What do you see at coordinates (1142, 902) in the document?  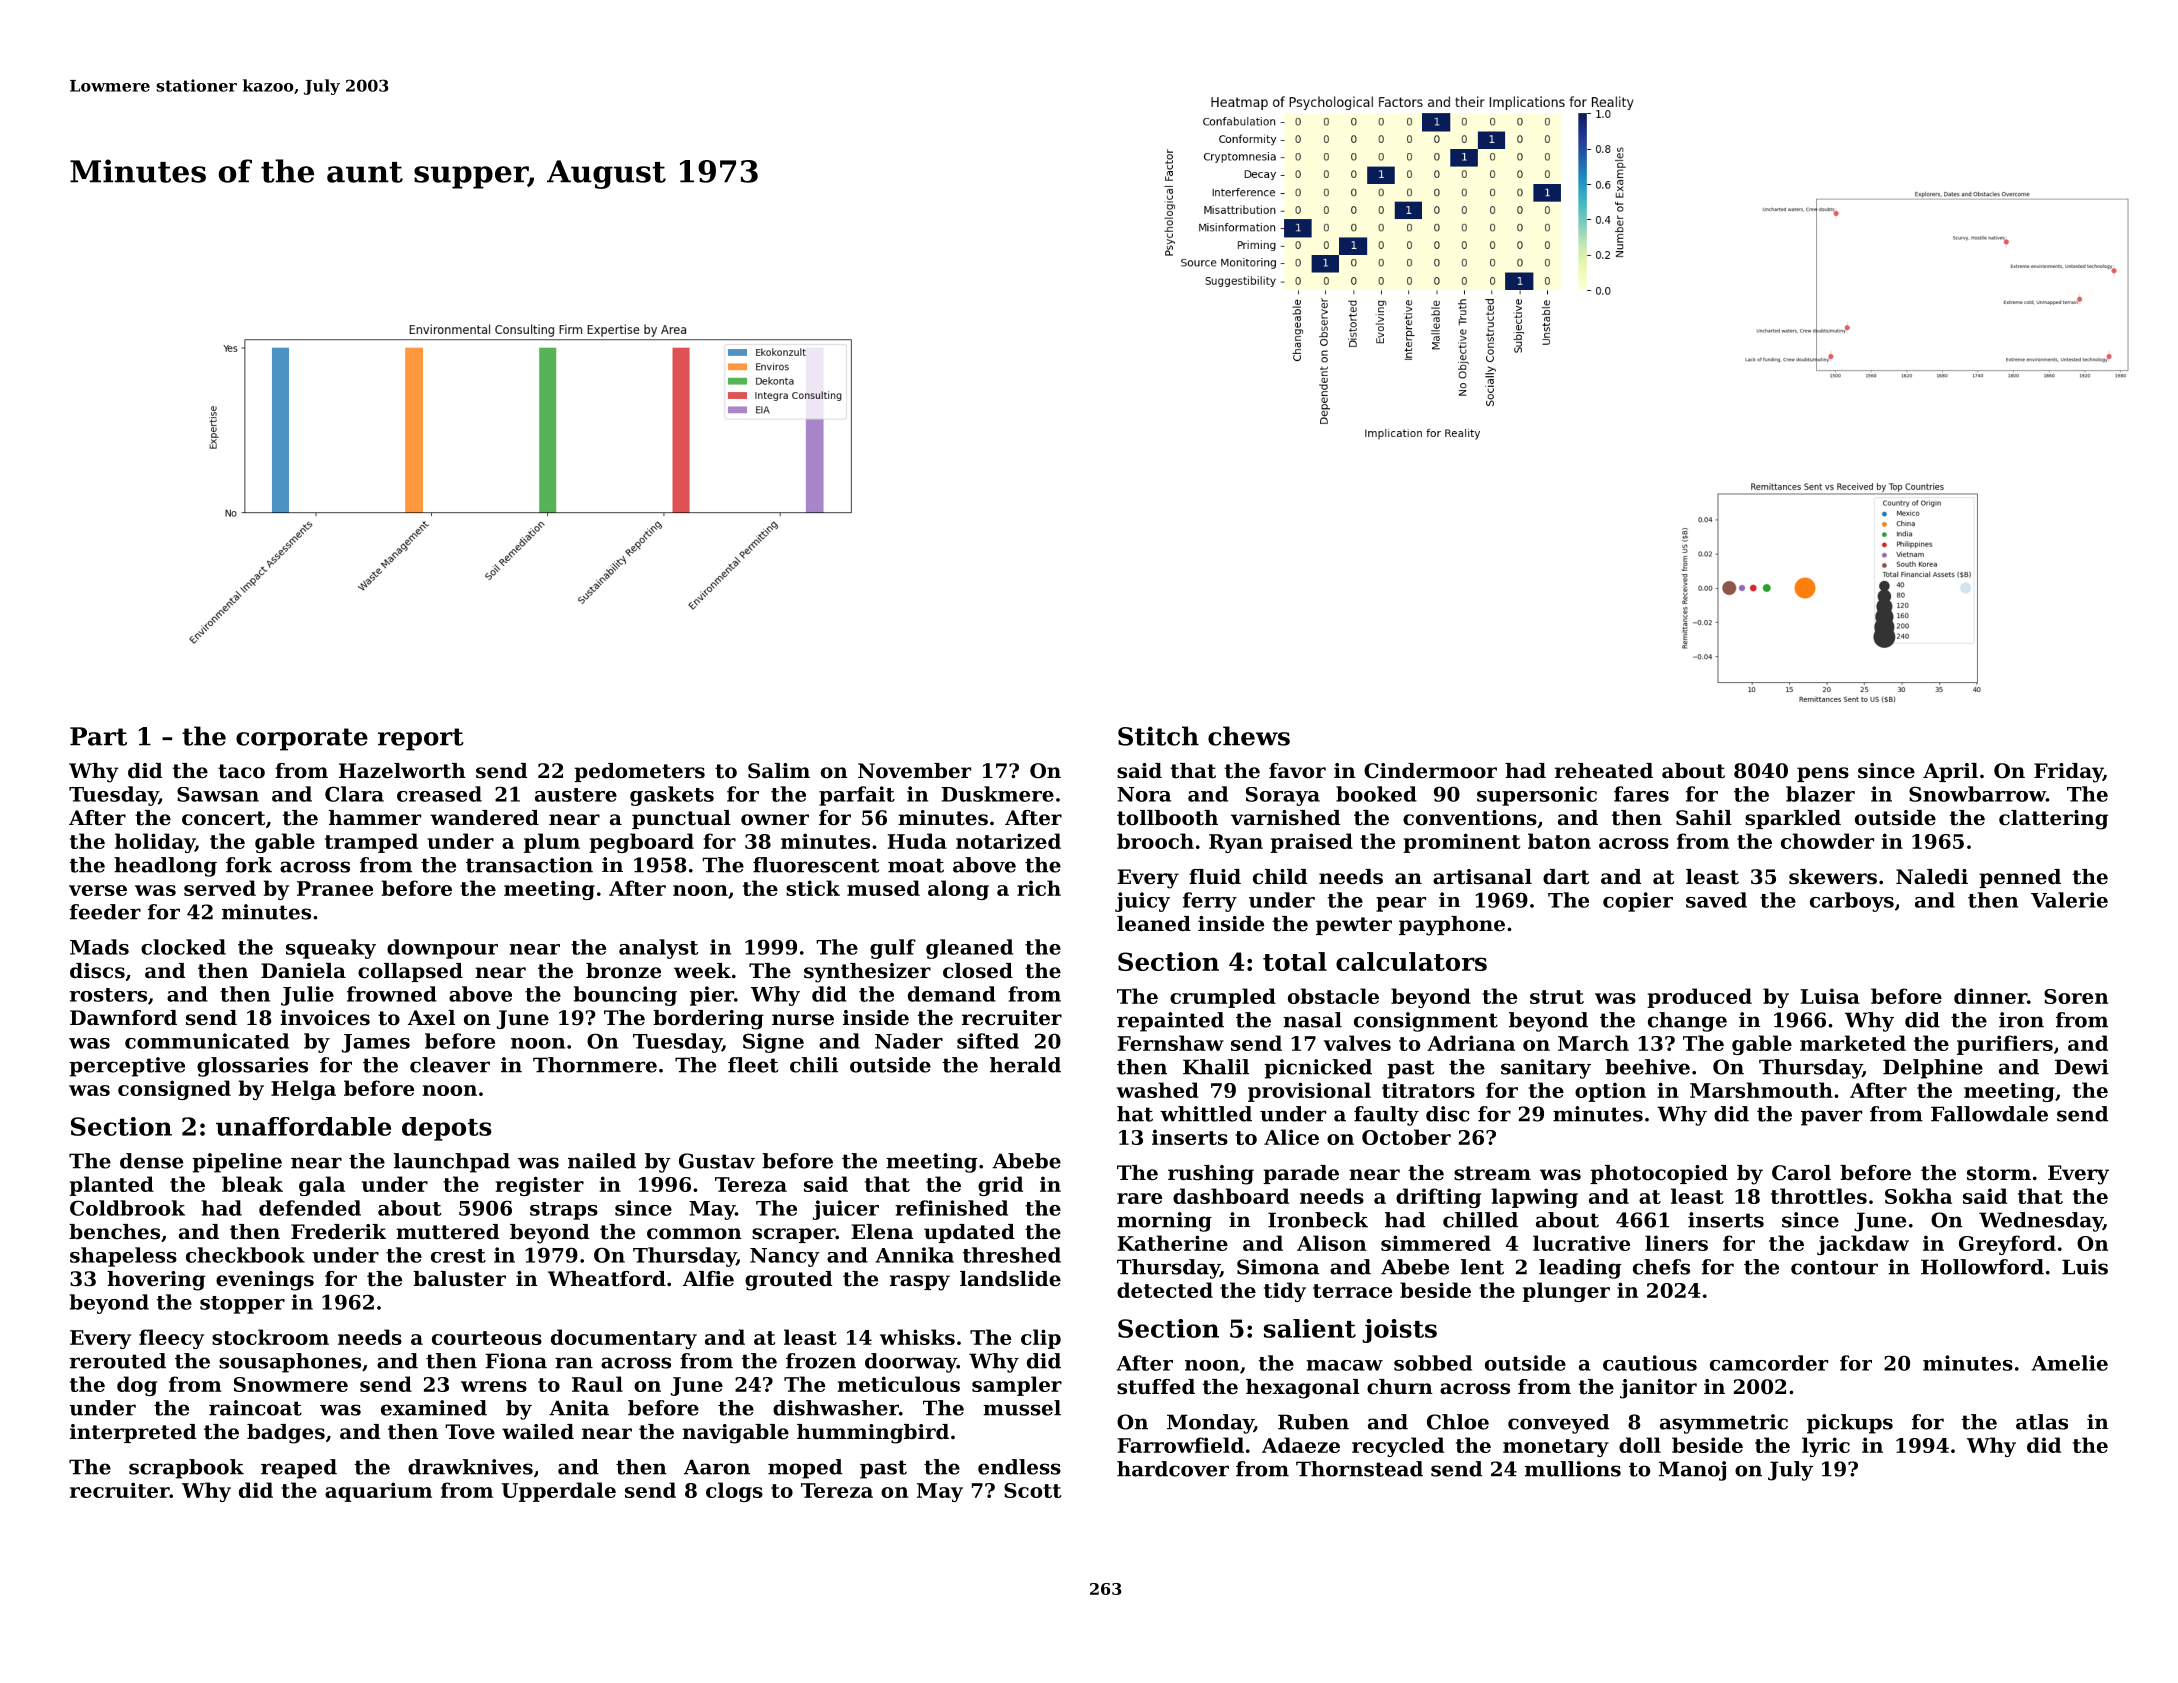 I see `juicy` at bounding box center [1142, 902].
